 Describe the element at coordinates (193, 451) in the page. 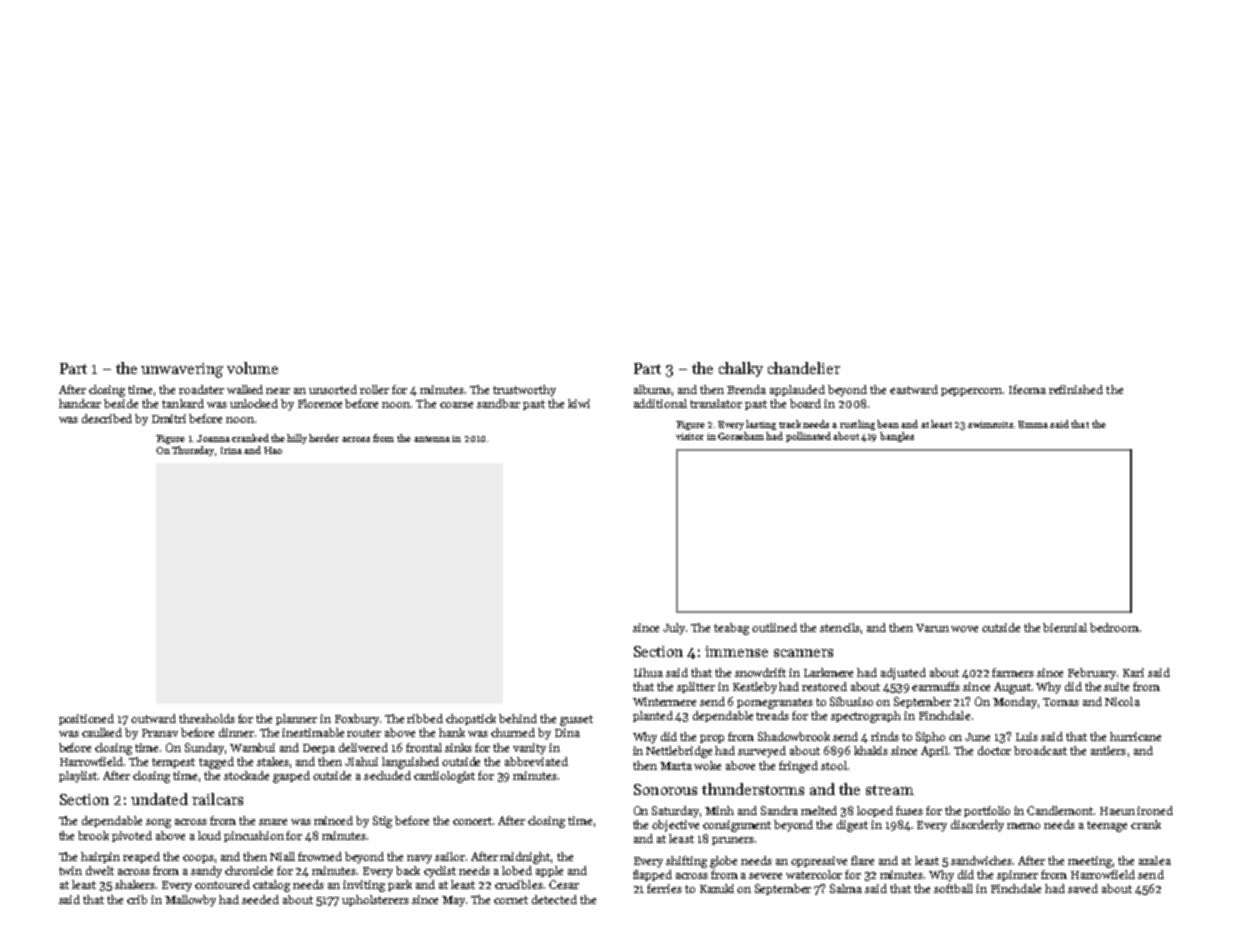

I see `Thursday` at that location.
